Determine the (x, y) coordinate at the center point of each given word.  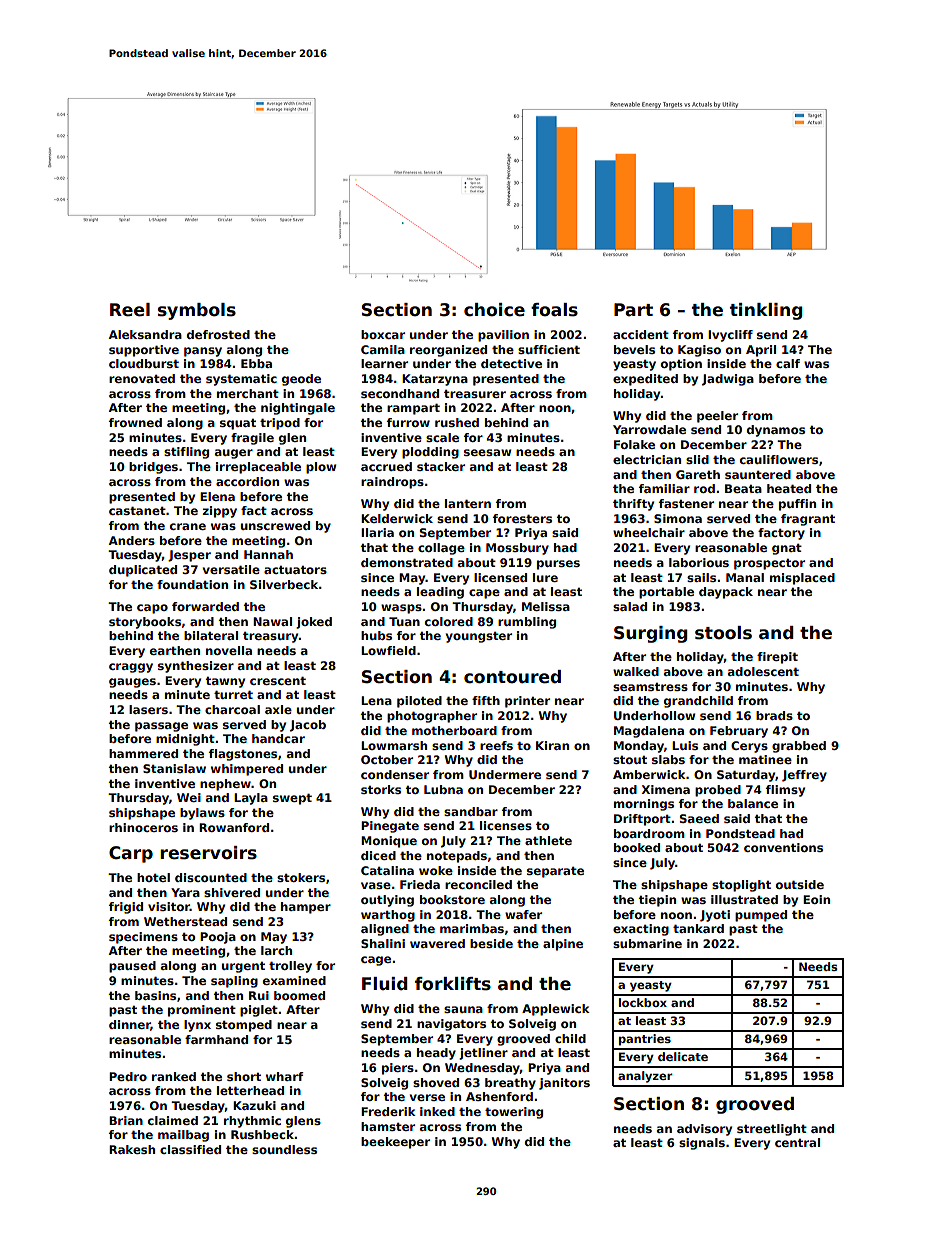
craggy (131, 668)
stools (723, 633)
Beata (743, 488)
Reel (130, 310)
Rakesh (132, 1149)
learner (384, 363)
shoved (436, 1082)
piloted (419, 702)
